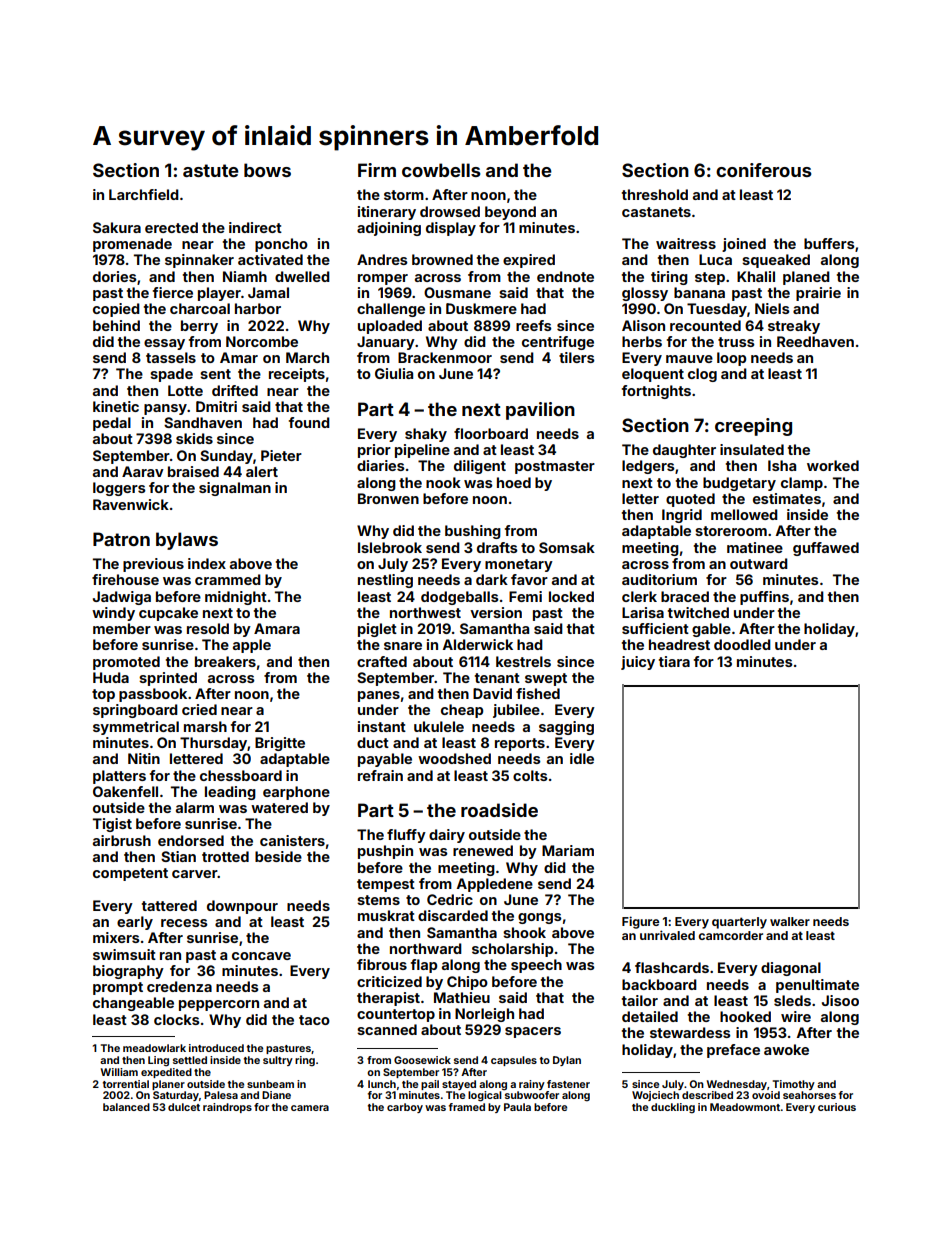 The height and width of the screenshot is (1233, 952). What do you see at coordinates (764, 170) in the screenshot?
I see `coniferous` at bounding box center [764, 170].
